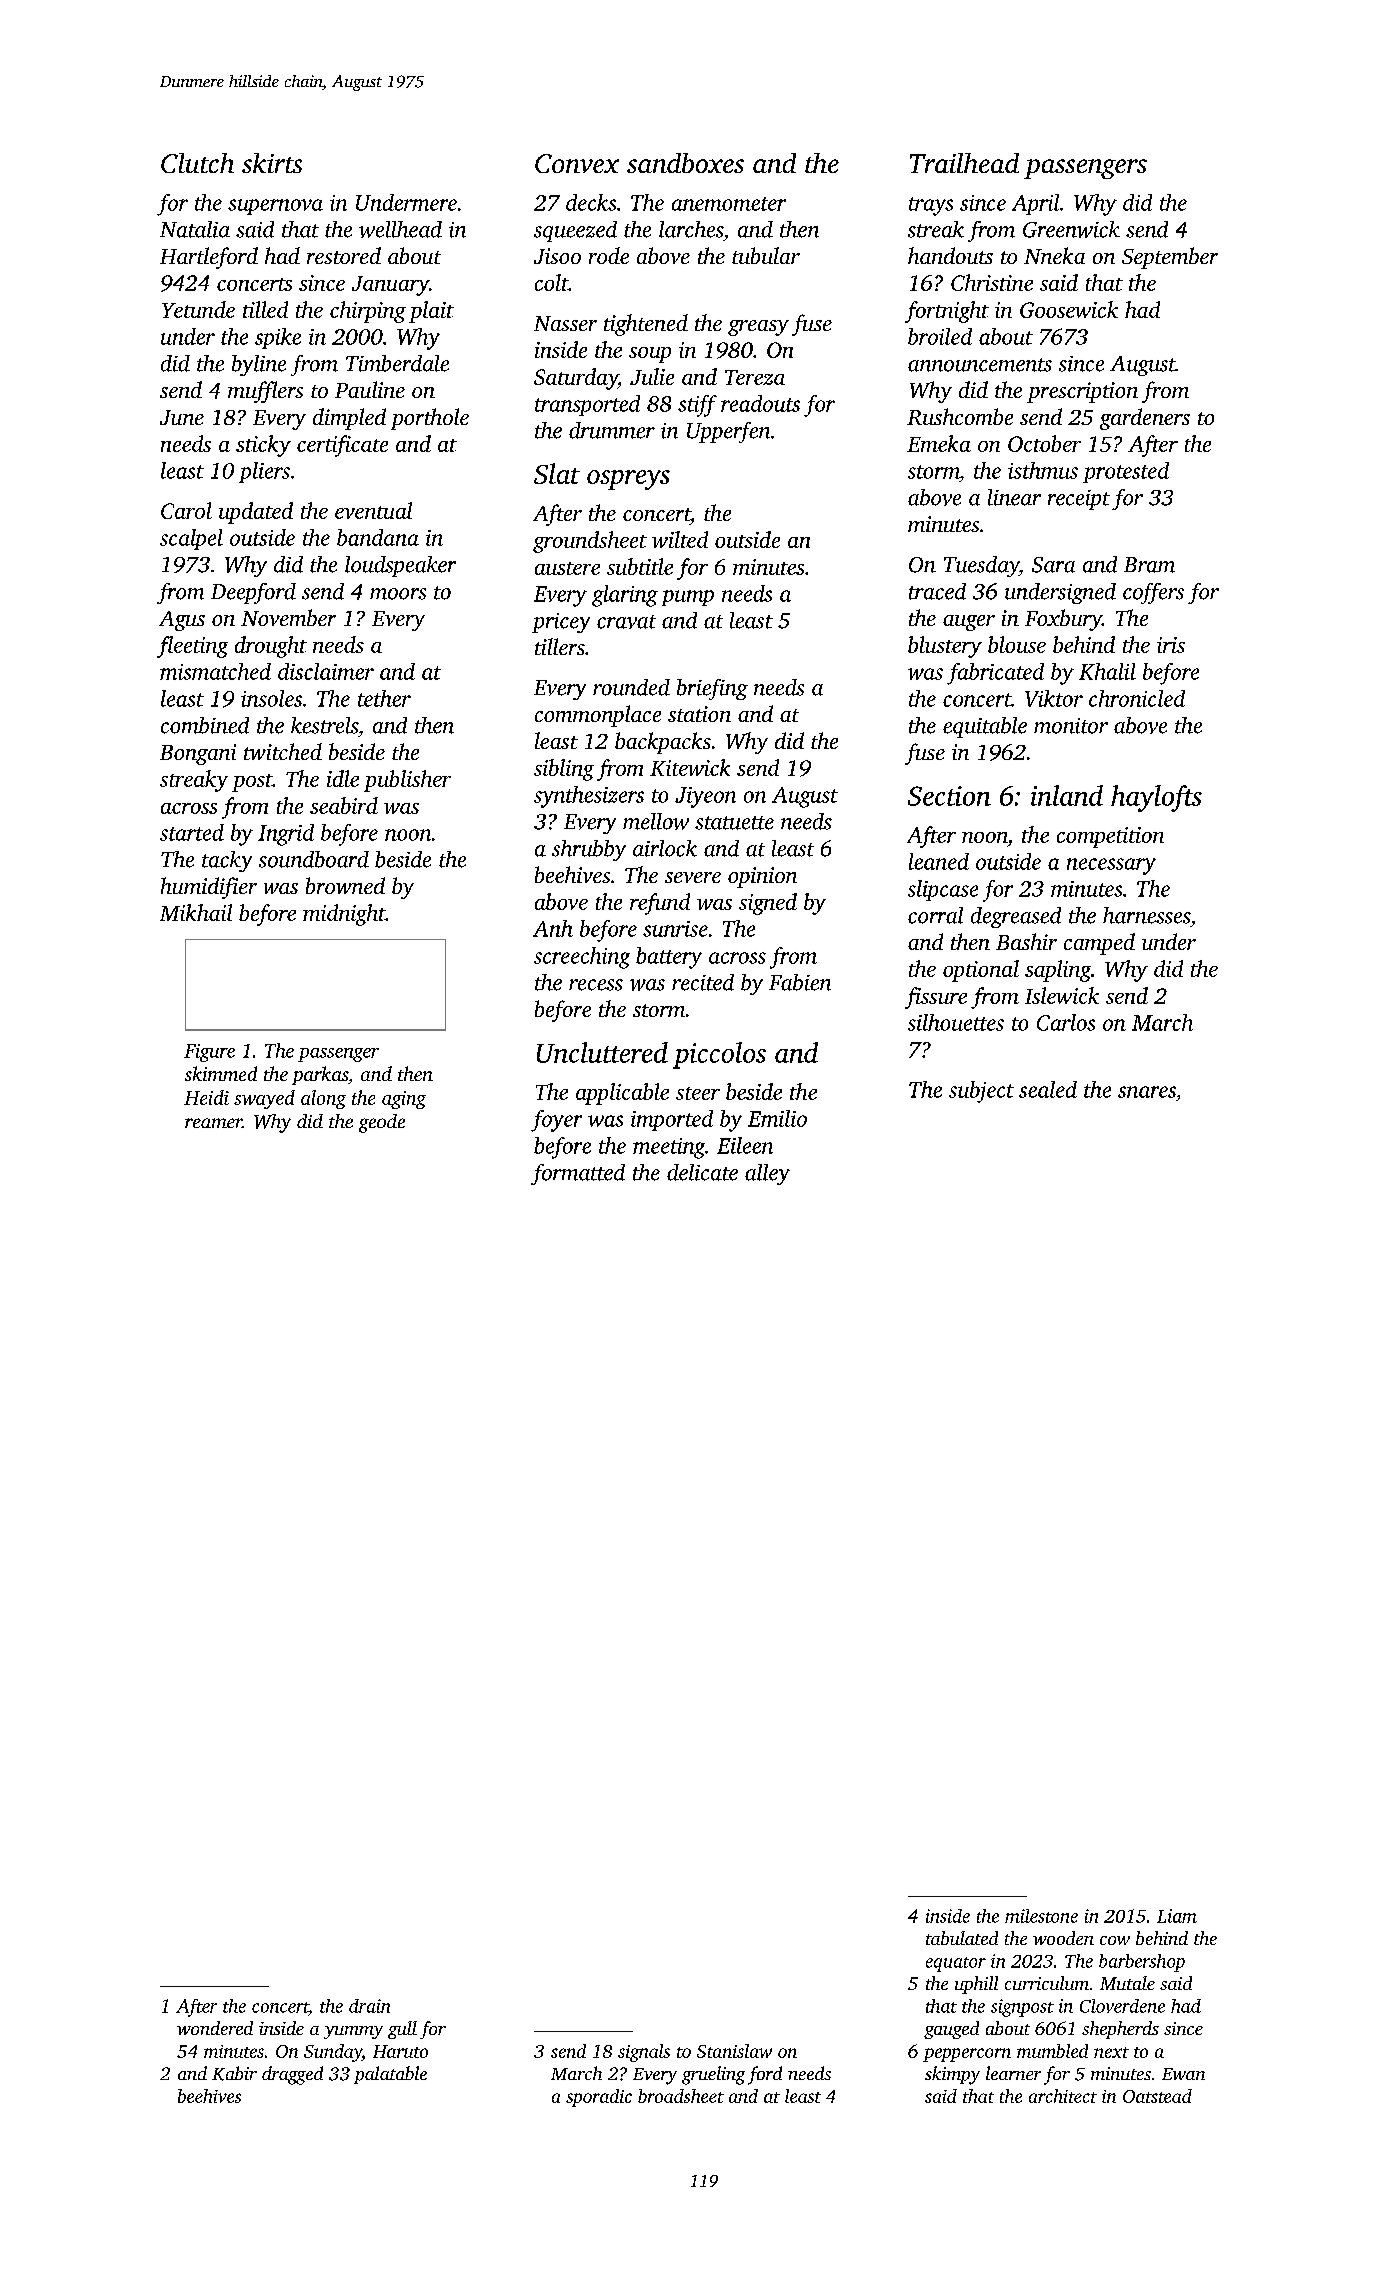  I want to click on sibling, so click(564, 770).
